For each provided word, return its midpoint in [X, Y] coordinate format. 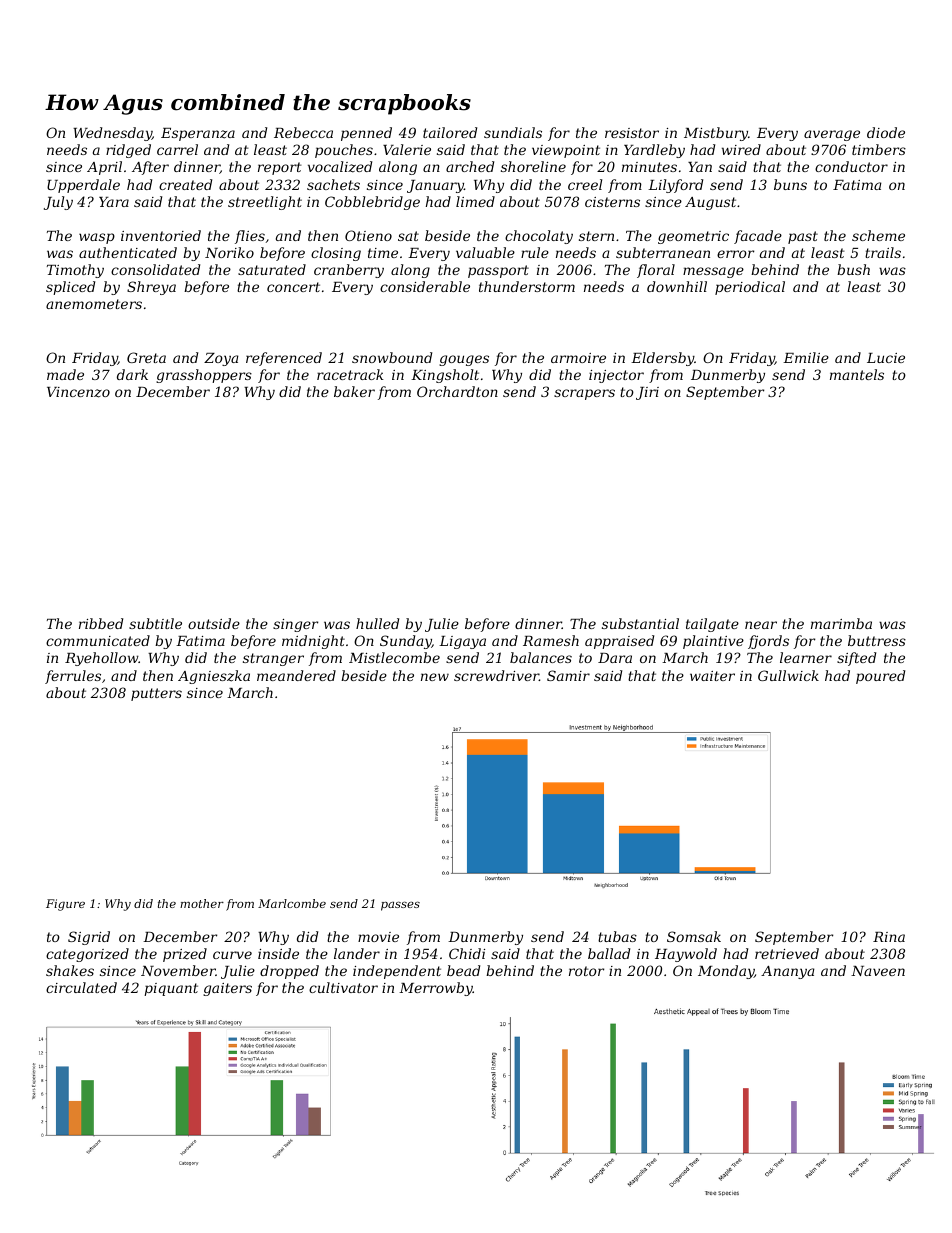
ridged [128, 151]
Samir [568, 675]
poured [880, 677]
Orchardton [457, 391]
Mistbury [716, 134]
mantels [857, 374]
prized [185, 955]
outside [214, 623]
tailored [450, 132]
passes [400, 906]
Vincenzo [78, 392]
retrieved [787, 953]
